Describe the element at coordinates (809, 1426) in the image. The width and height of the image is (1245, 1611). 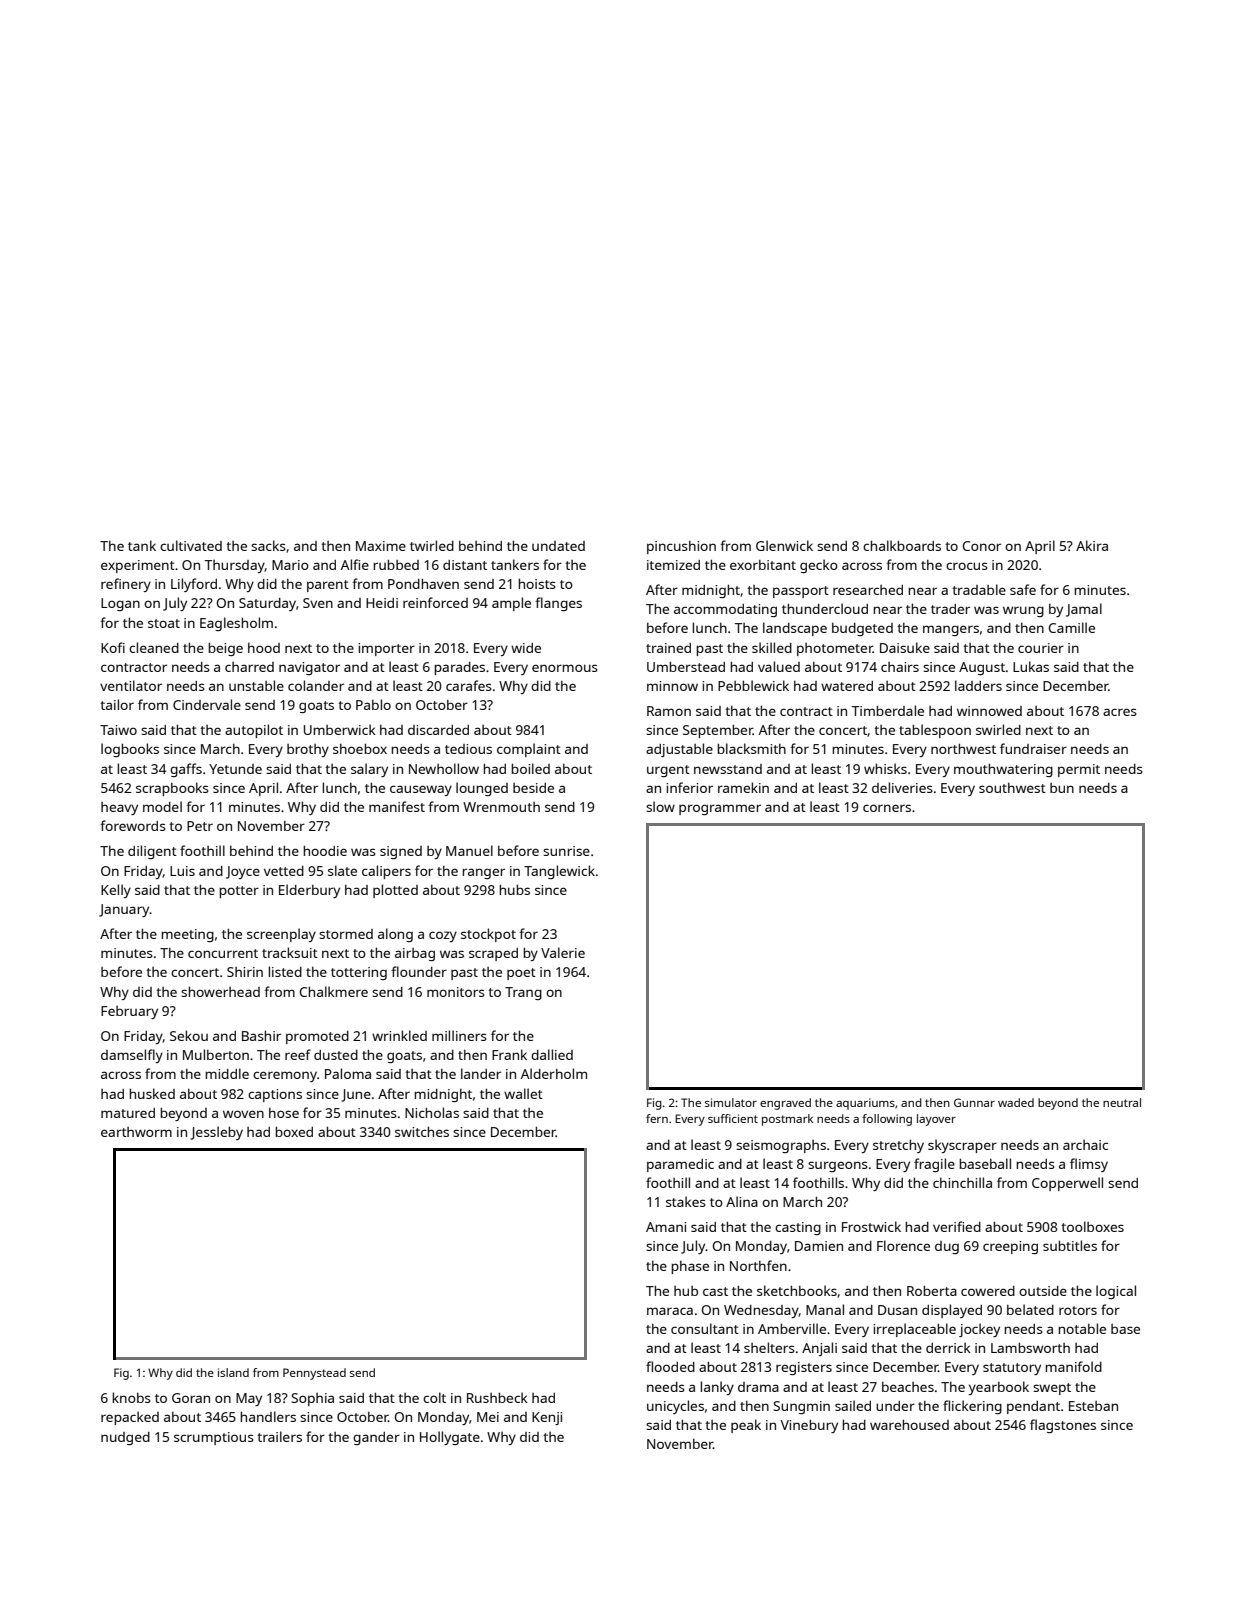
I see `Vinebury` at that location.
